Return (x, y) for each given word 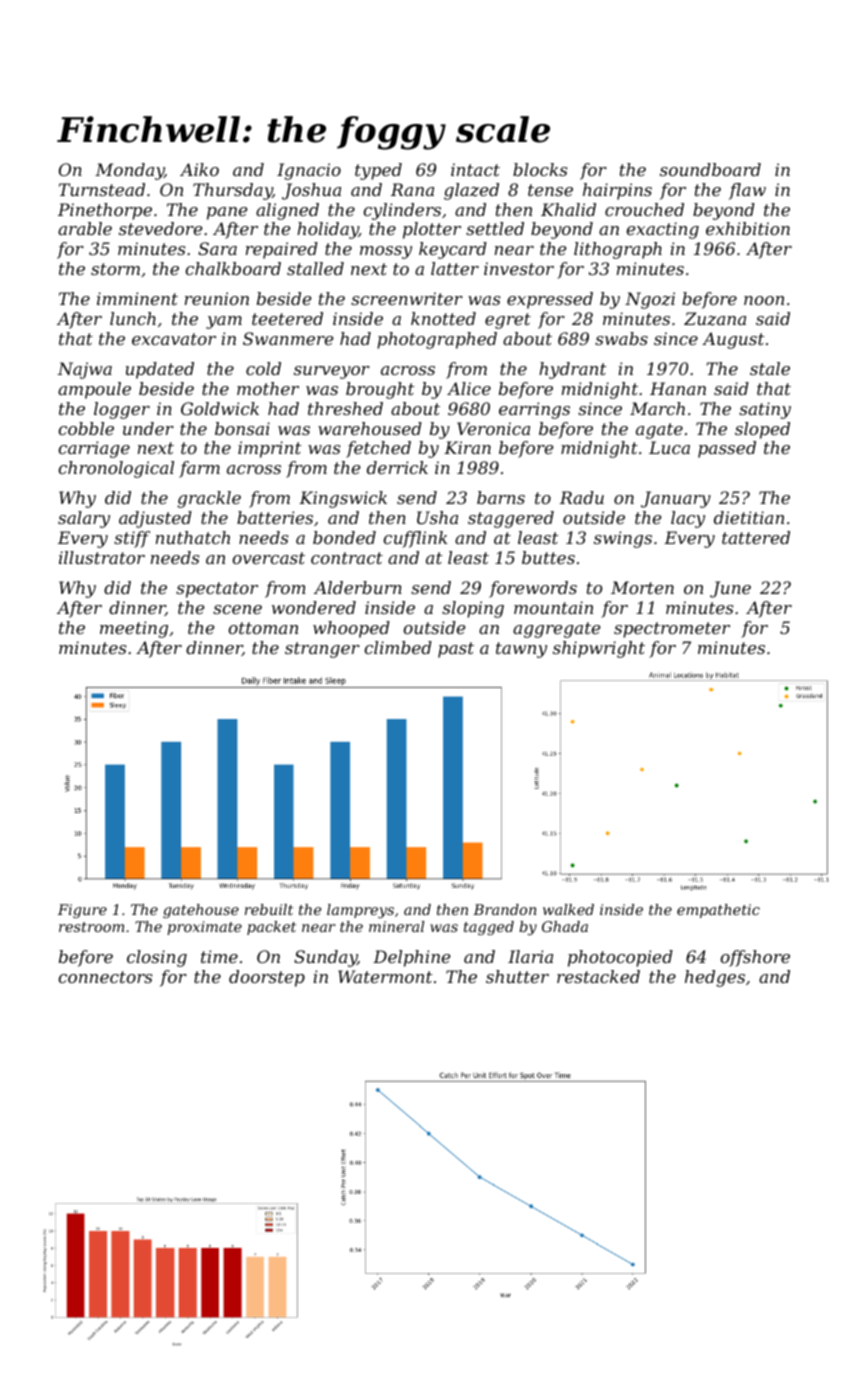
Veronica (493, 428)
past (456, 650)
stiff (132, 539)
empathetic (718, 911)
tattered (756, 537)
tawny (521, 650)
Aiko (199, 169)
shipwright (599, 649)
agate (659, 431)
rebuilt (269, 909)
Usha (437, 517)
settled (495, 228)
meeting (134, 629)
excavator (174, 339)
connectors (105, 977)
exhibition (748, 228)
